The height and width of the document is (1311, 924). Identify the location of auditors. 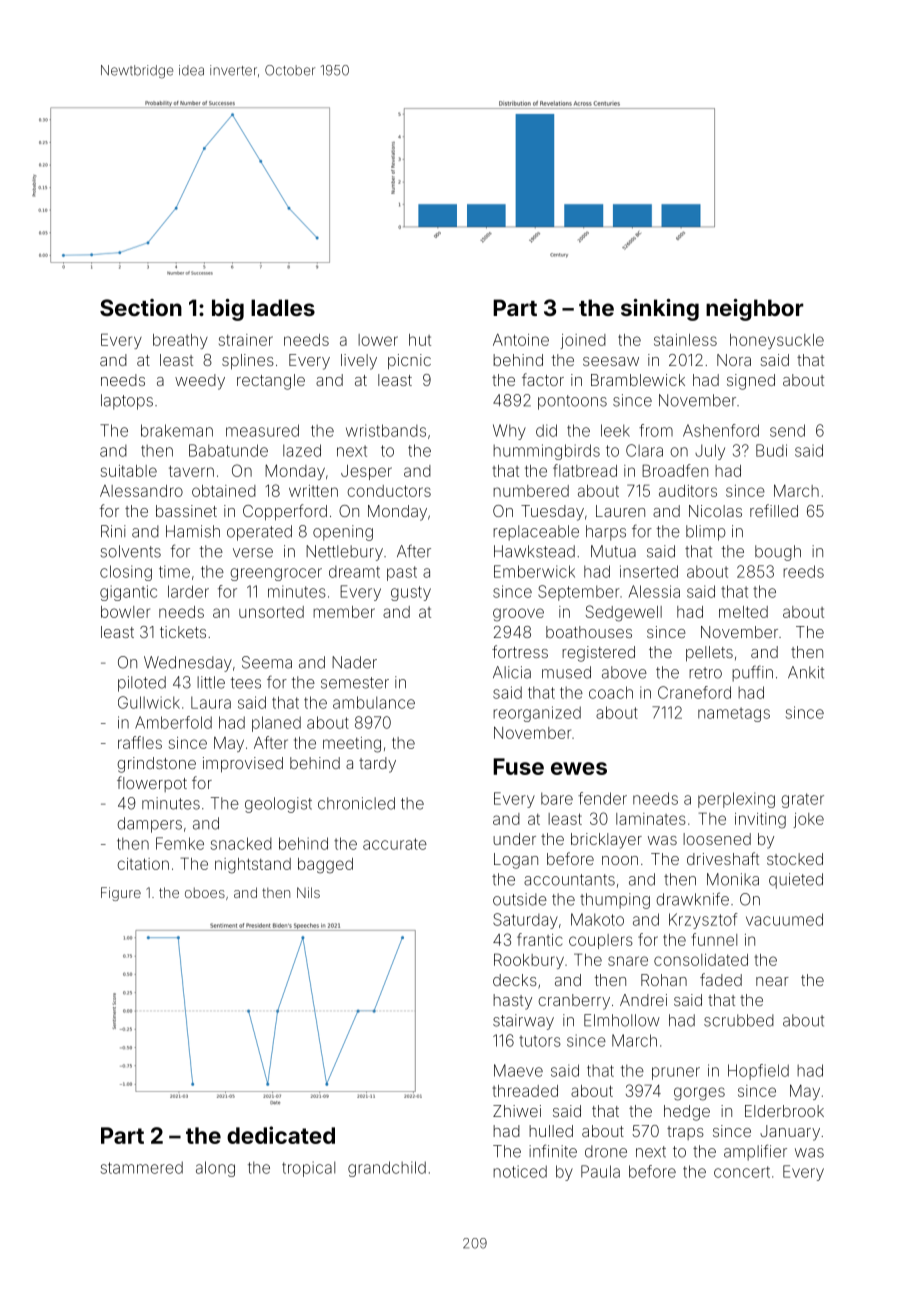
(688, 491).
